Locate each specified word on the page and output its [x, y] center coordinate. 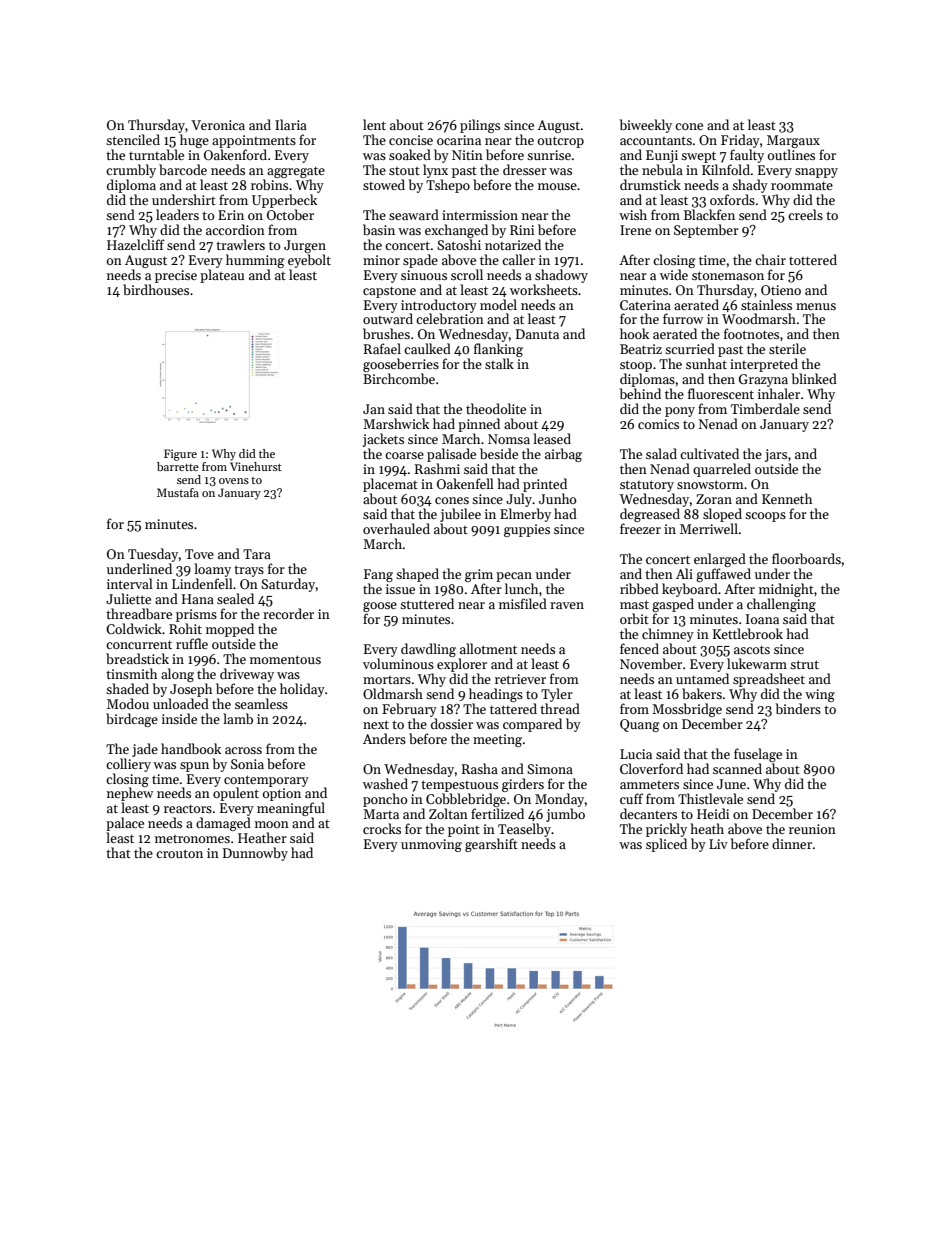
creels [805, 214]
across [243, 750]
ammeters [649, 785]
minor [381, 260]
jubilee [460, 515]
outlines [791, 154]
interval [130, 583]
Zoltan [448, 813]
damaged [223, 824]
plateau [222, 276]
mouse [557, 186]
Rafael [382, 348]
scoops [765, 517]
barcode [183, 169]
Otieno [781, 290]
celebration [450, 318]
